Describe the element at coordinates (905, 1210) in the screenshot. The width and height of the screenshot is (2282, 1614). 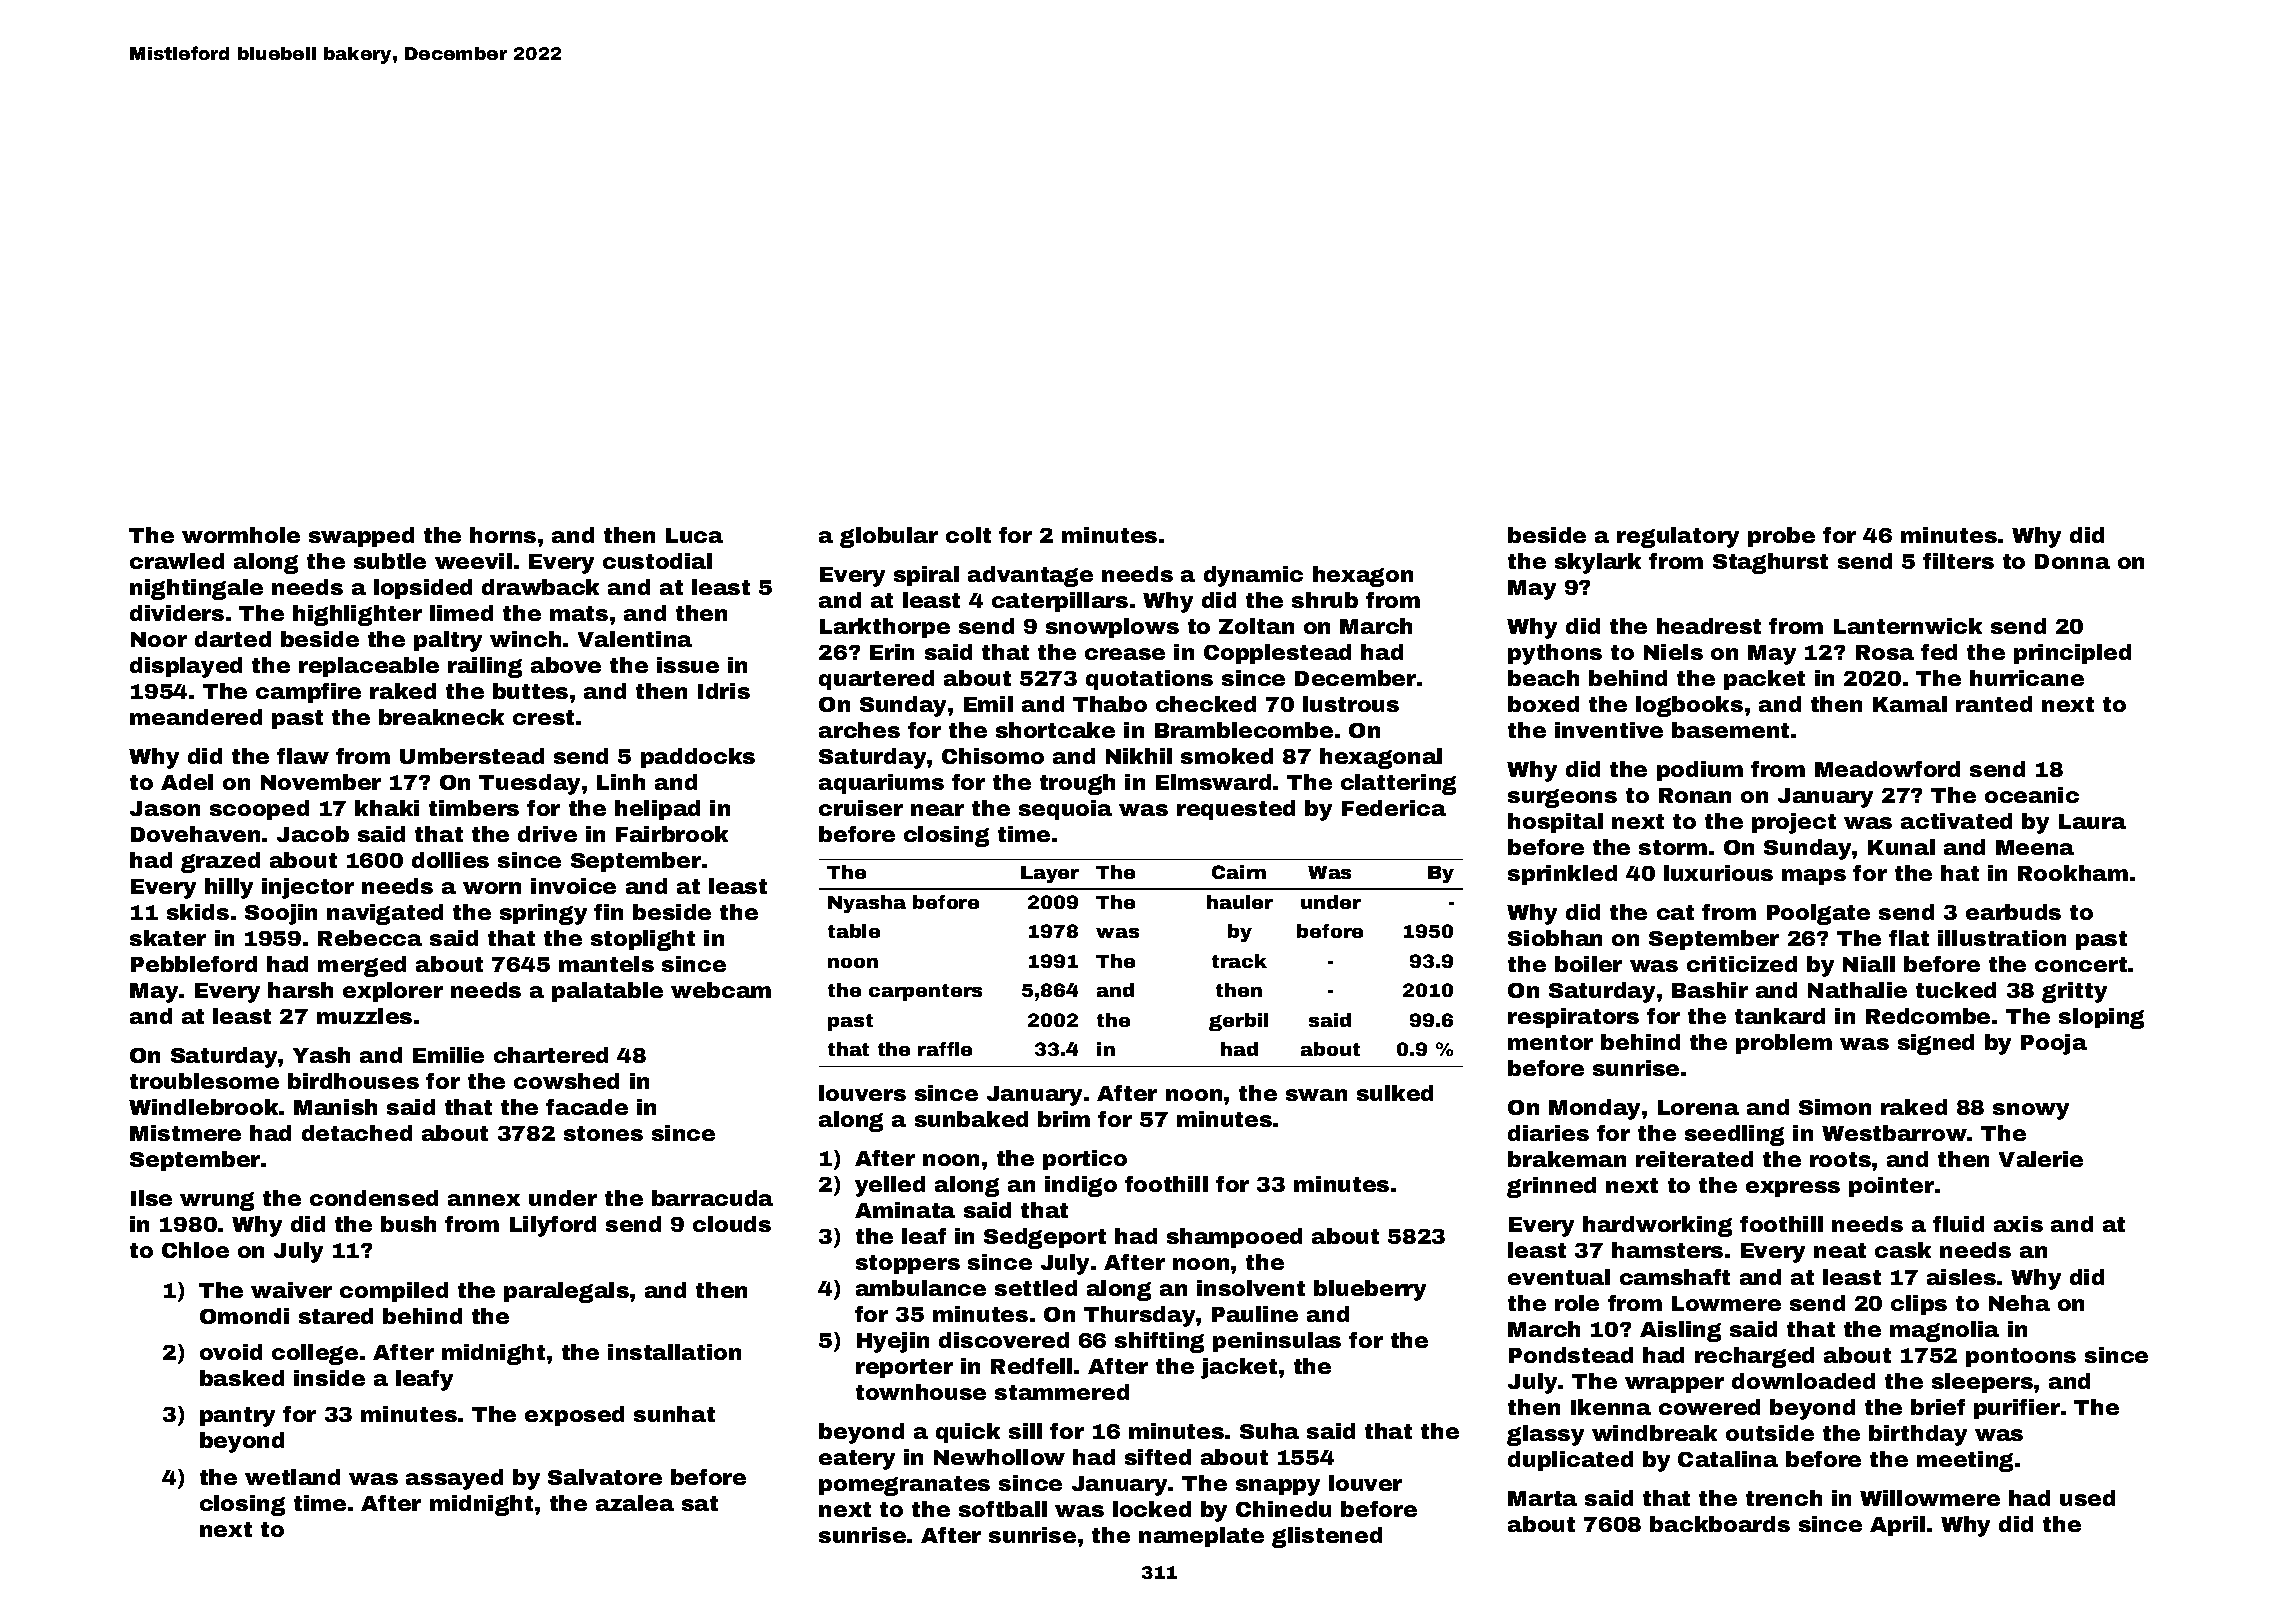
I see `Aminata` at that location.
